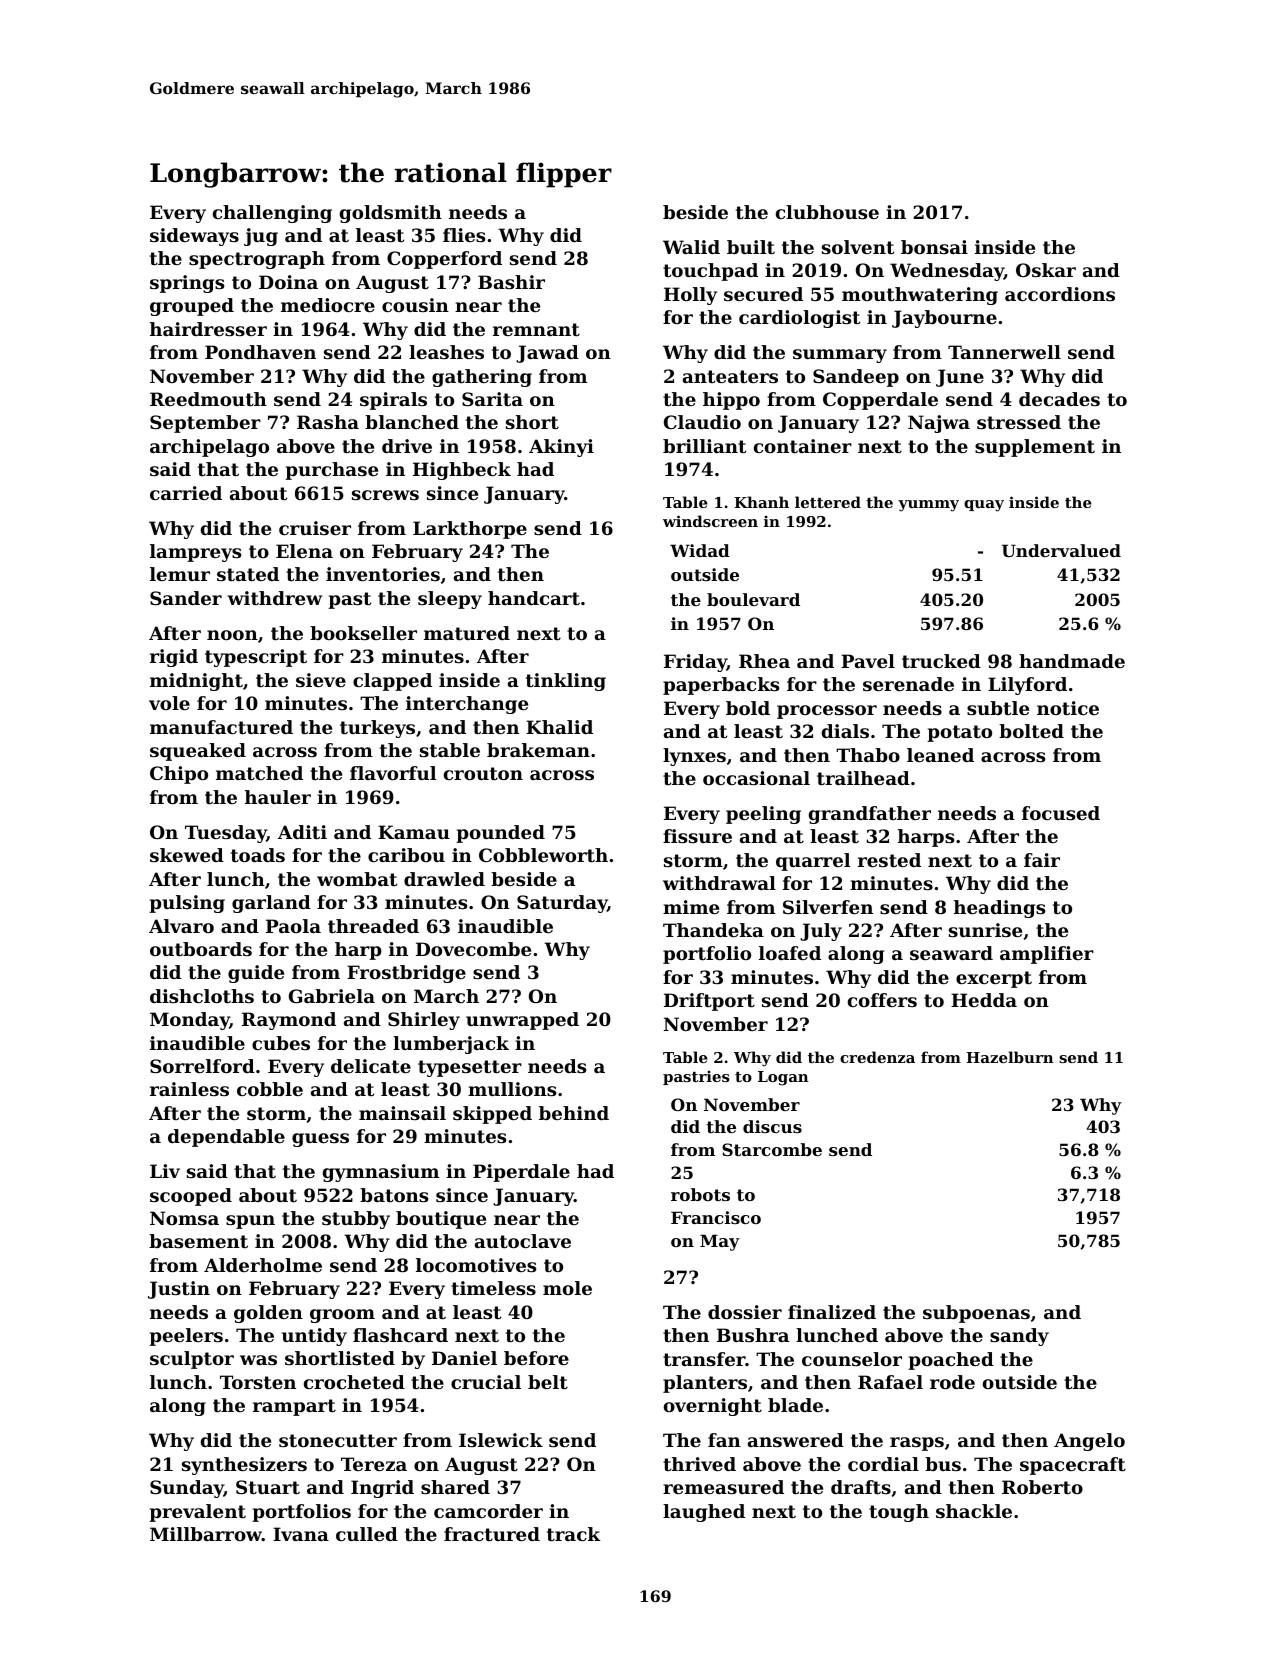 The image size is (1278, 1655). What do you see at coordinates (928, 506) in the document?
I see `yummy` at bounding box center [928, 506].
